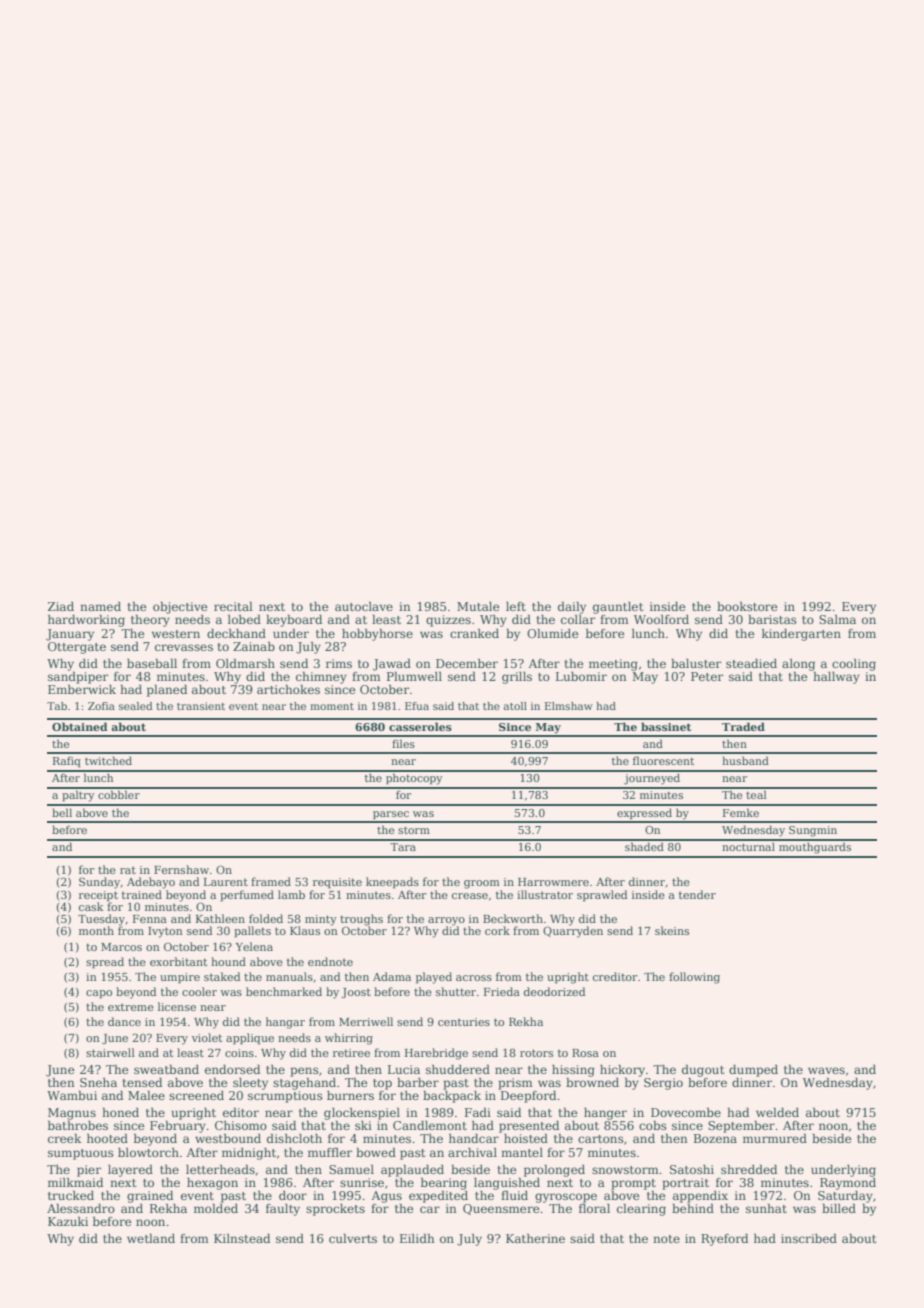  What do you see at coordinates (177, 1006) in the document?
I see `license` at bounding box center [177, 1006].
